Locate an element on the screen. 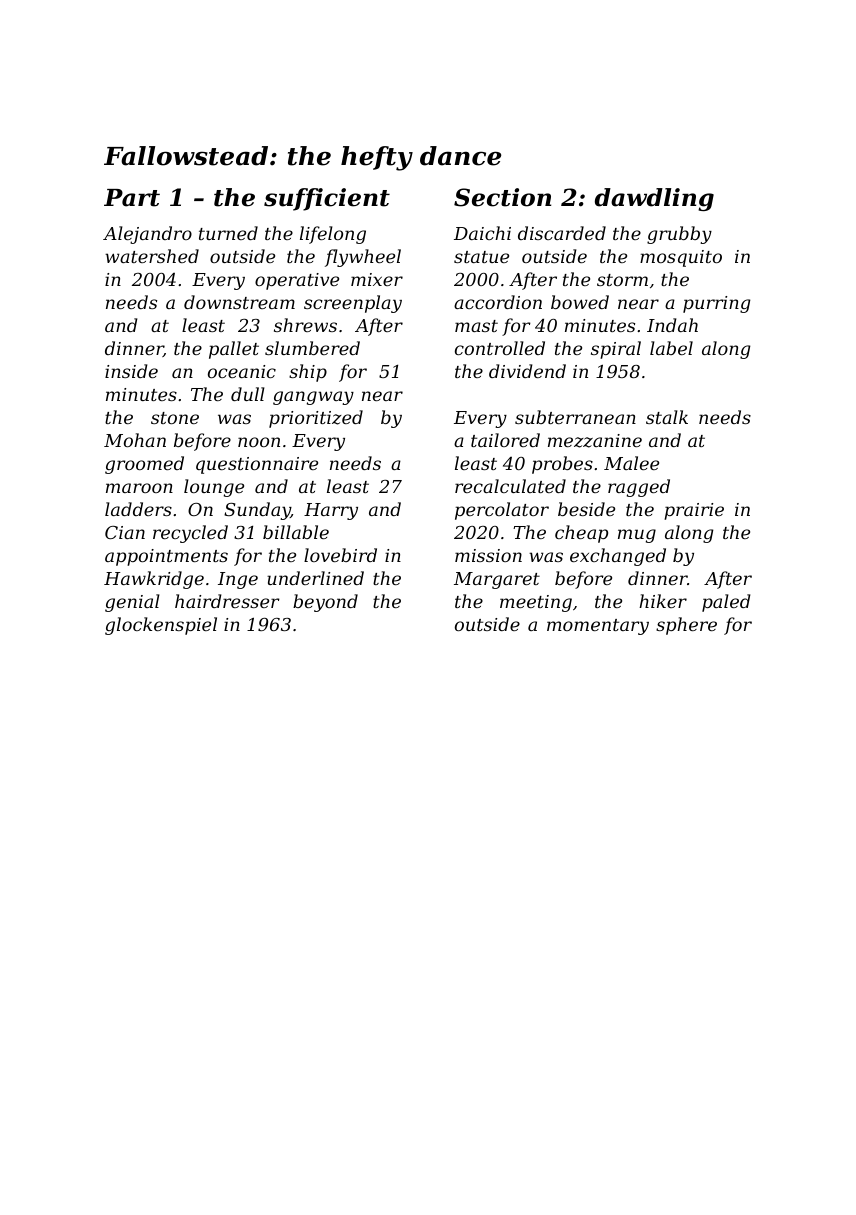 The height and width of the screenshot is (1215, 856). momentary is located at coordinates (598, 627).
